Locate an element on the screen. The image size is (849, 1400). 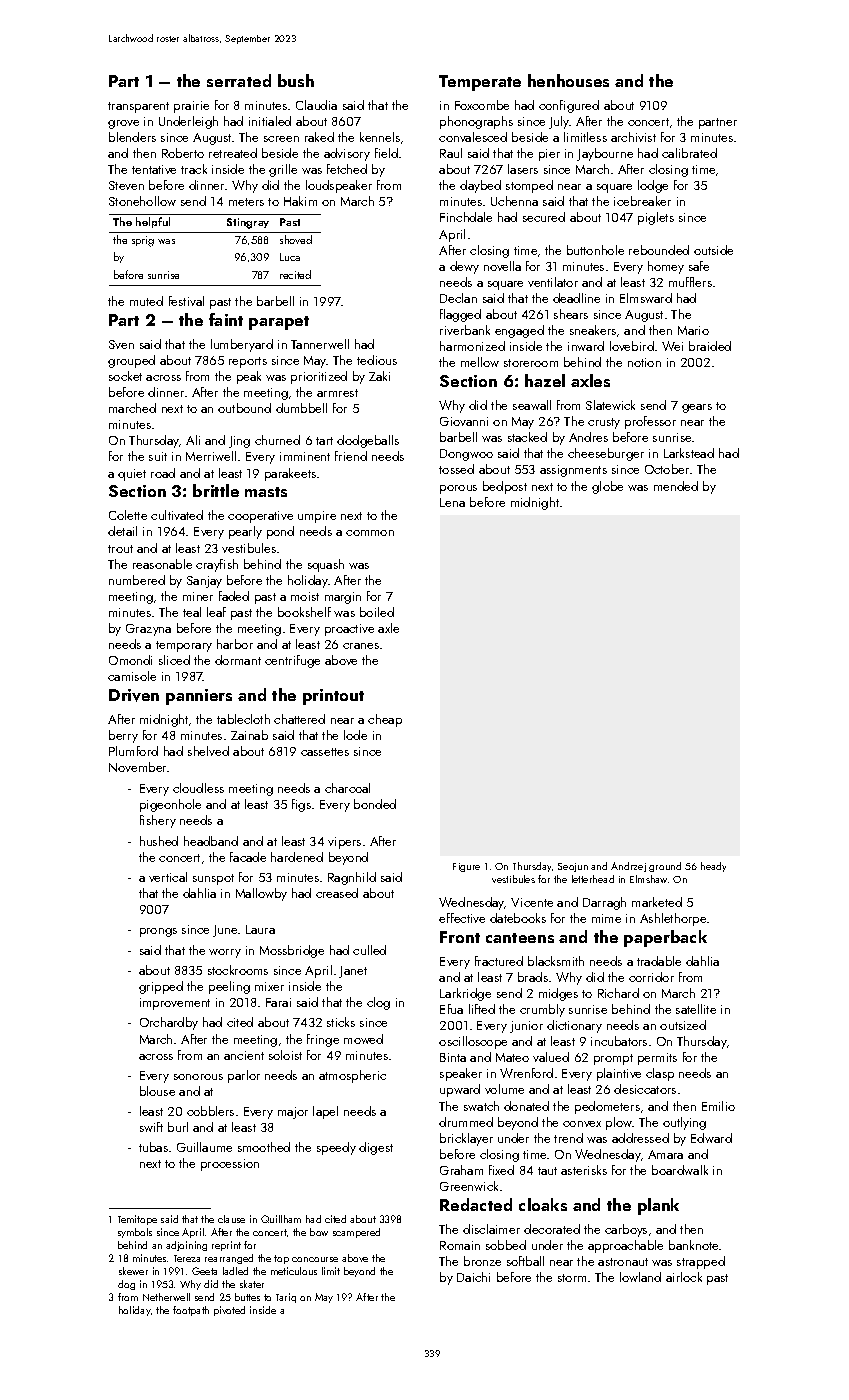
vipers is located at coordinates (344, 843).
